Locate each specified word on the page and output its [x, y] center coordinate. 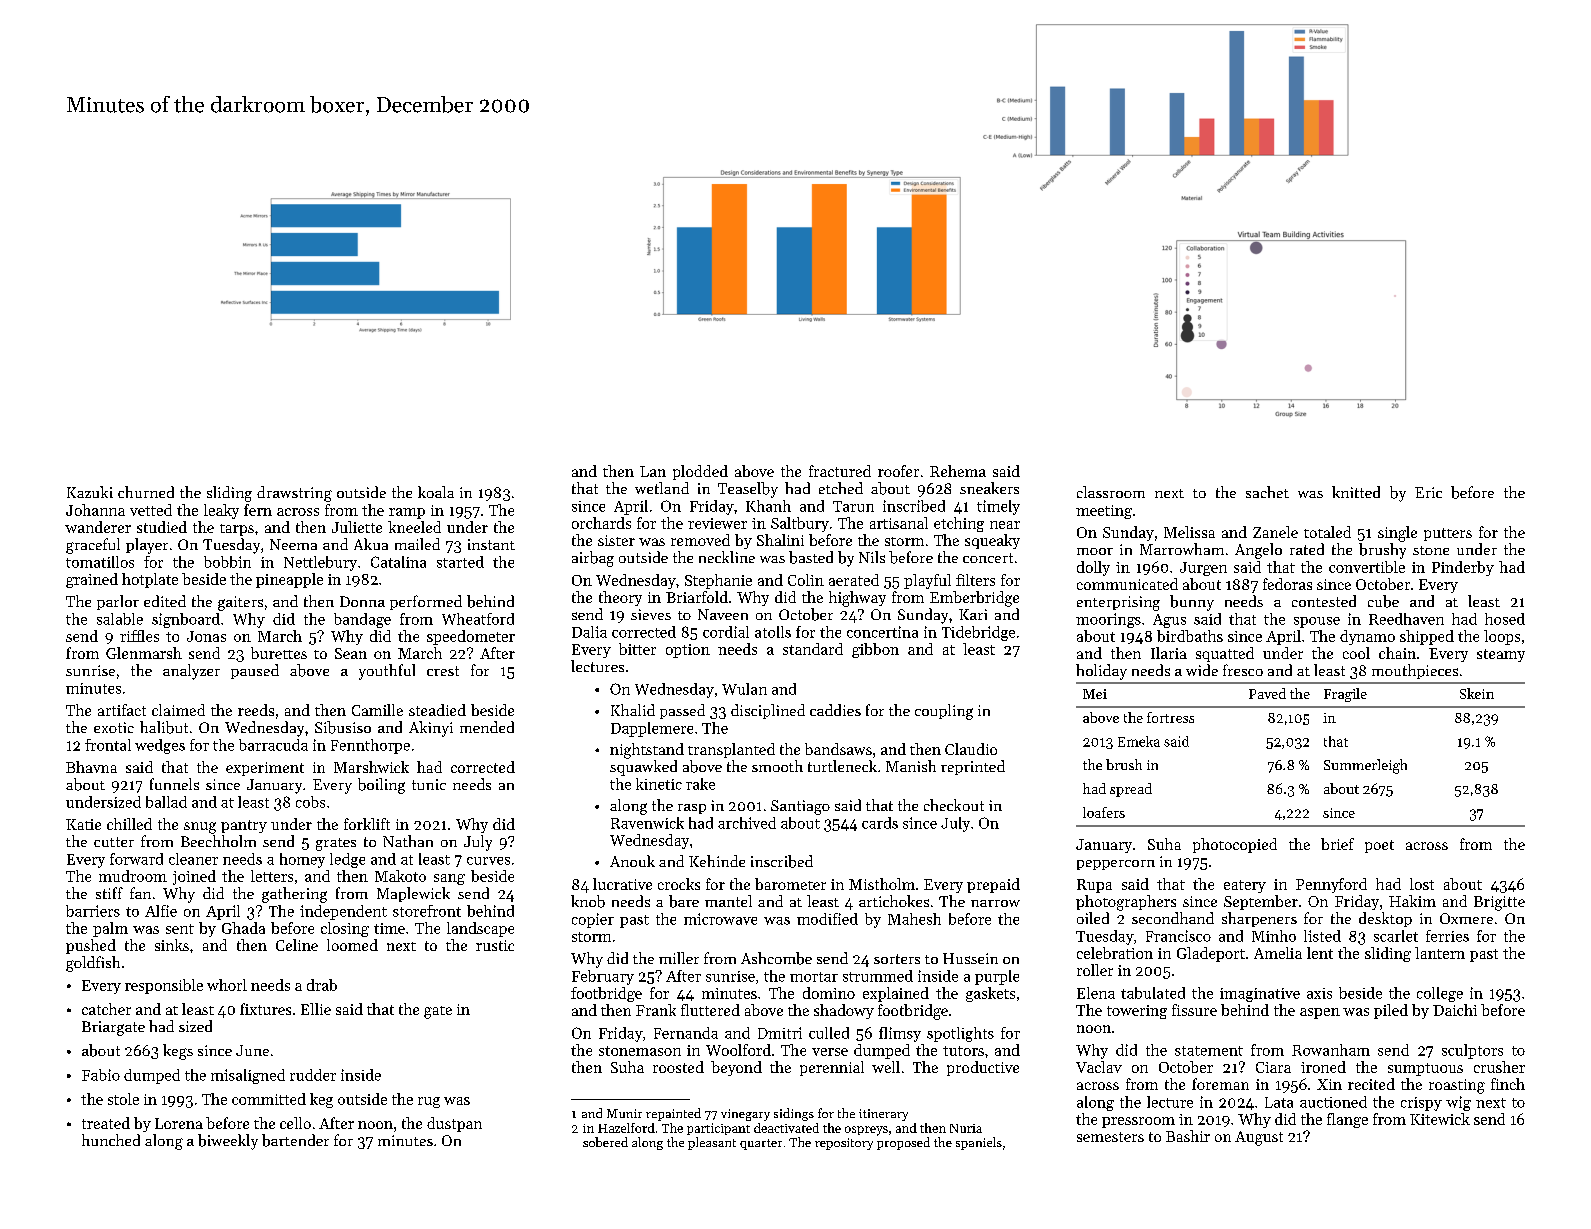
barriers [93, 911]
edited [165, 601]
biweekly [228, 1142]
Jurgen [1203, 569]
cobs [310, 802]
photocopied [1235, 845]
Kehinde [717, 861]
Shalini [780, 540]
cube [1383, 601]
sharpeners [1259, 919]
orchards [601, 523]
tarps [237, 530]
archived [747, 823]
